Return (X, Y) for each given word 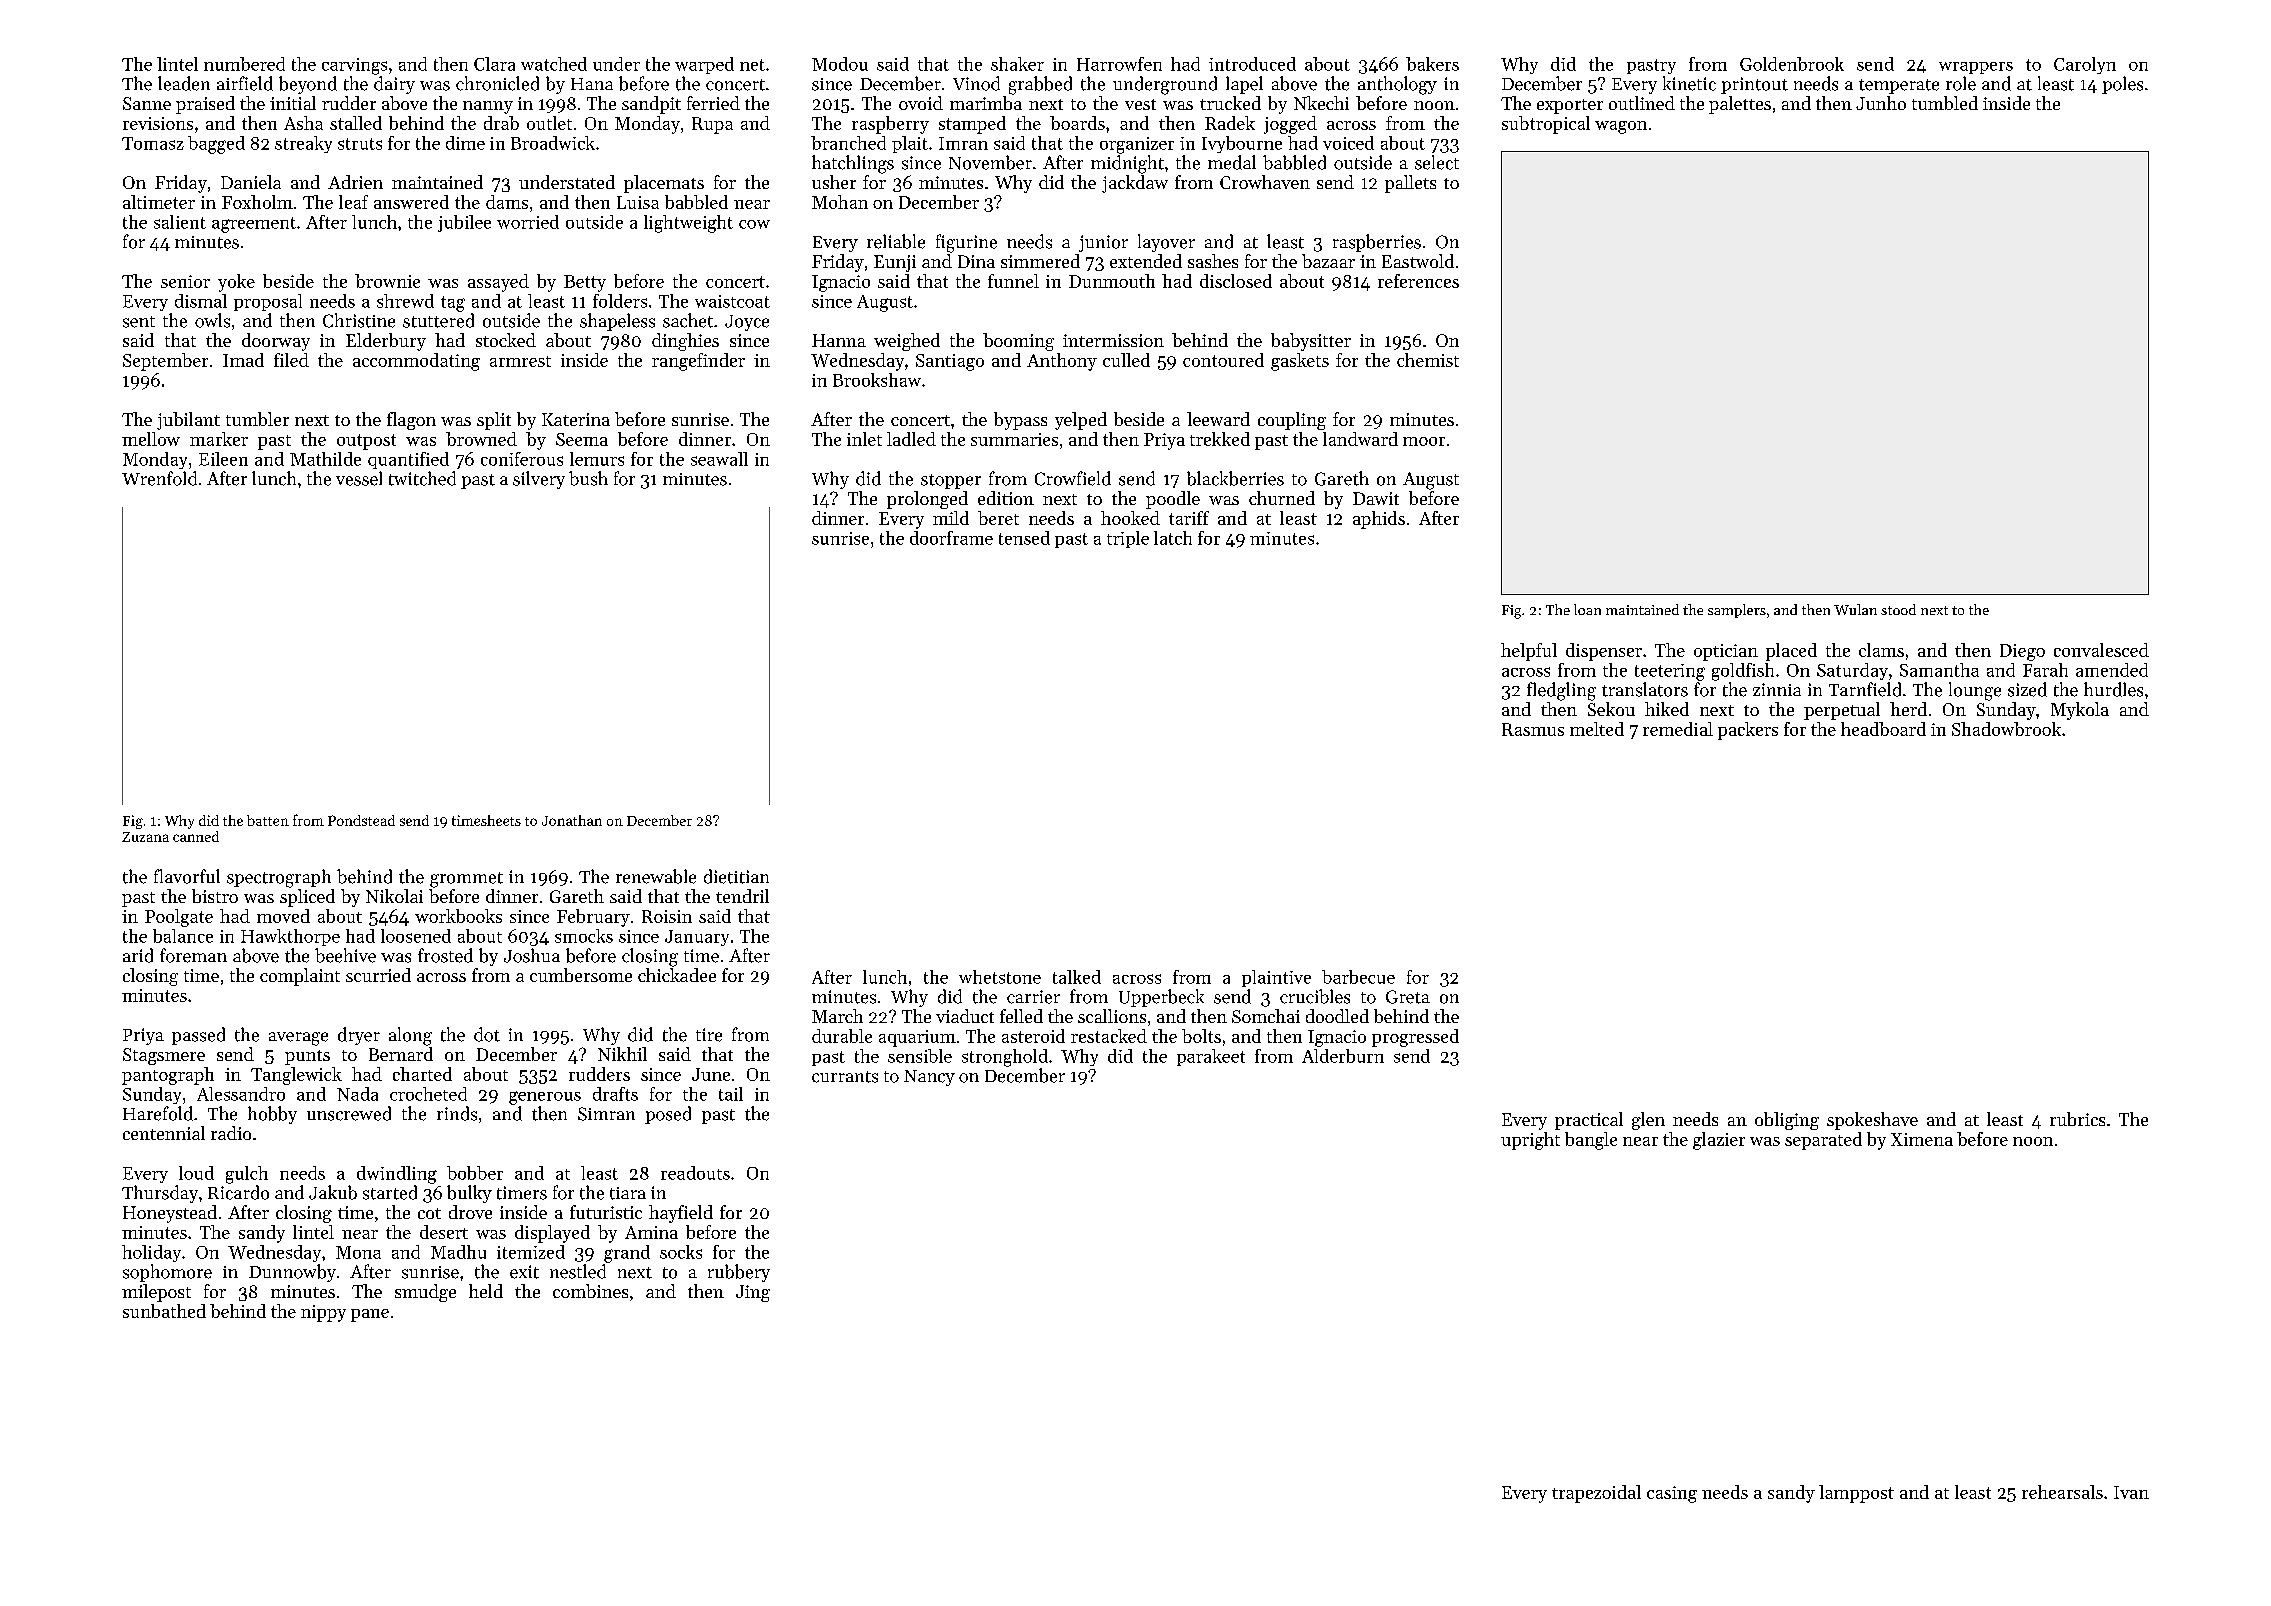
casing (1672, 1494)
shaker (1017, 64)
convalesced (2101, 650)
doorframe (951, 538)
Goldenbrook (1792, 64)
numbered (244, 64)
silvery (539, 480)
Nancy (929, 1078)
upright (1530, 1141)
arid (138, 955)
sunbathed (164, 1311)
